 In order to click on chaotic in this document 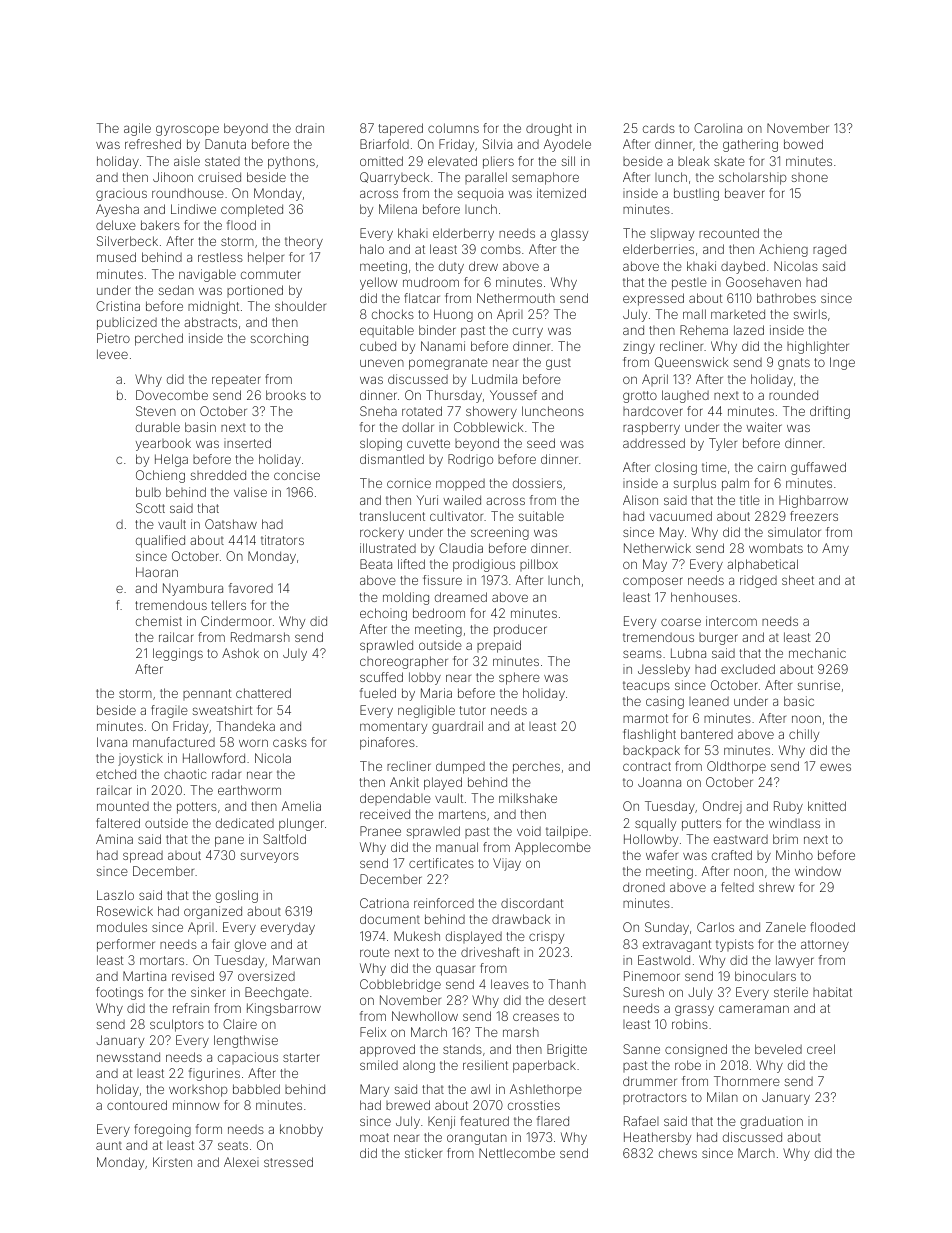, I will do `click(185, 774)`.
